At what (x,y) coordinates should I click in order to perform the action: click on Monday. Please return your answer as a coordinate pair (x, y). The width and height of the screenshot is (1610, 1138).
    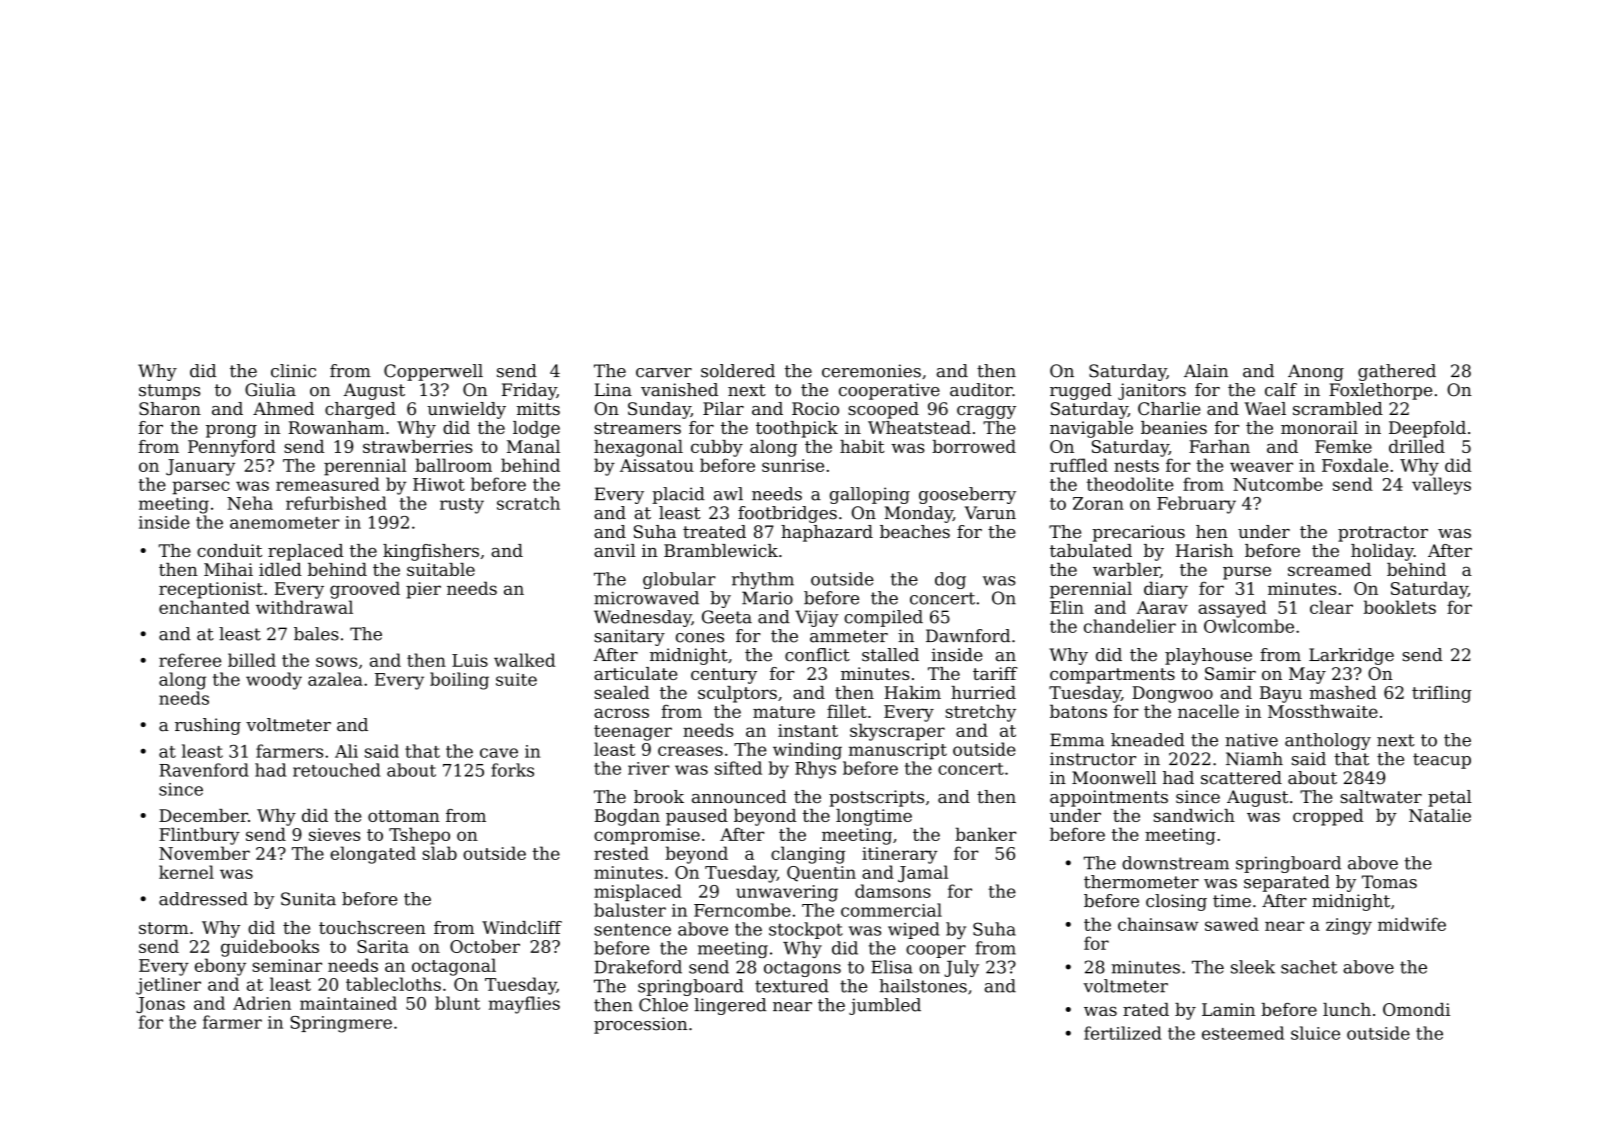
    Looking at the image, I should click on (918, 514).
